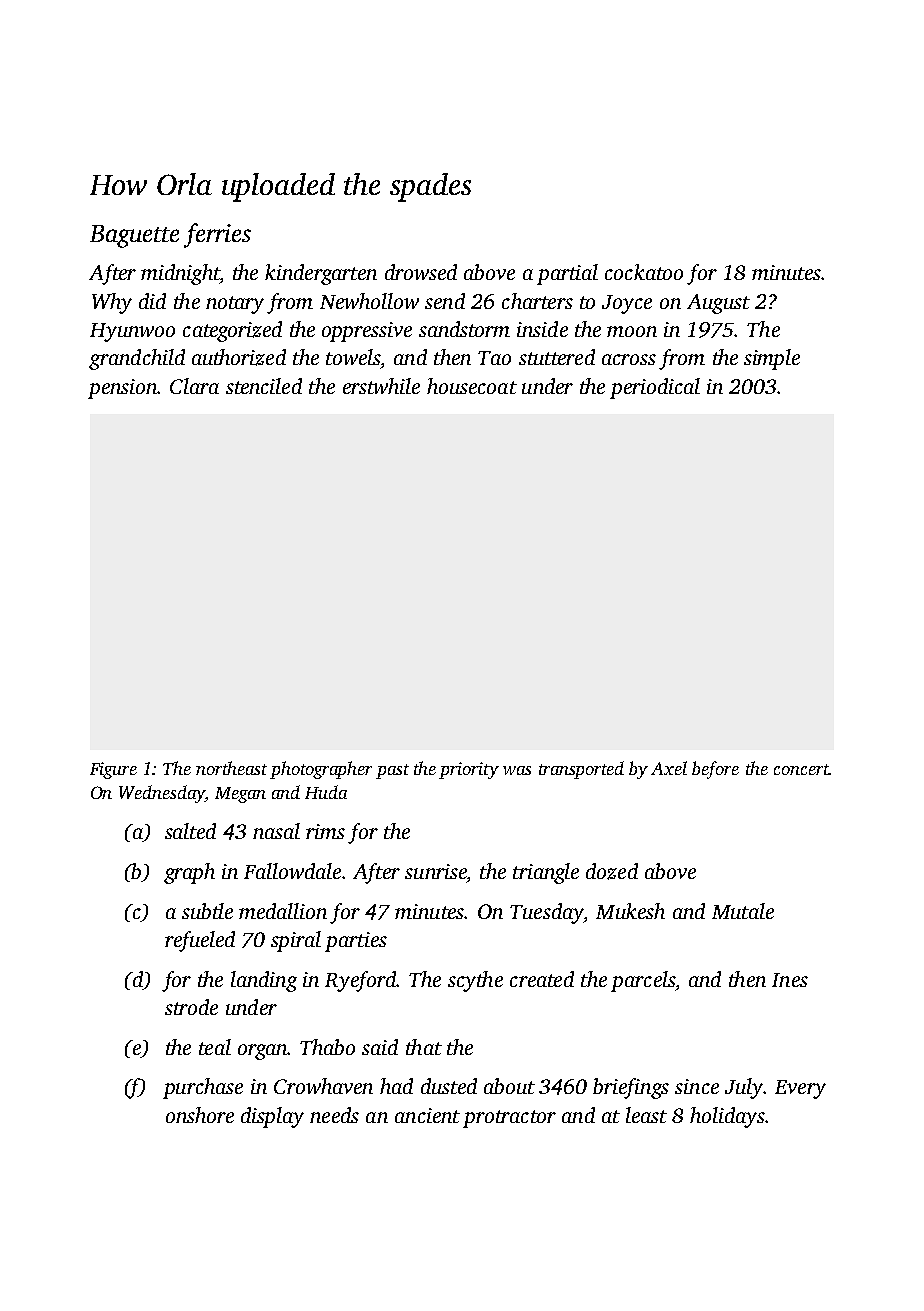 Image resolution: width=924 pixels, height=1311 pixels. What do you see at coordinates (718, 304) in the screenshot?
I see `August` at bounding box center [718, 304].
